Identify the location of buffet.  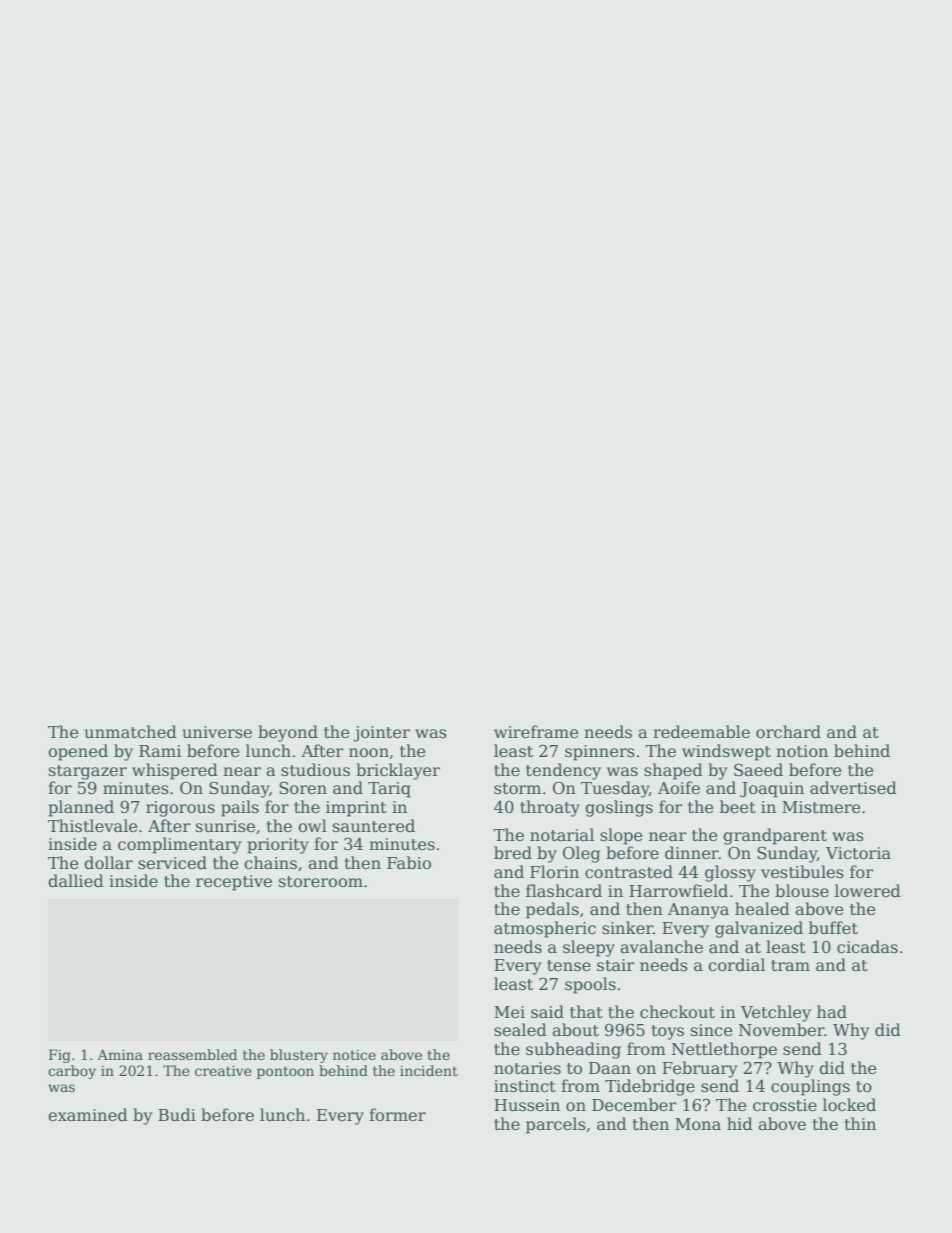
(833, 928).
